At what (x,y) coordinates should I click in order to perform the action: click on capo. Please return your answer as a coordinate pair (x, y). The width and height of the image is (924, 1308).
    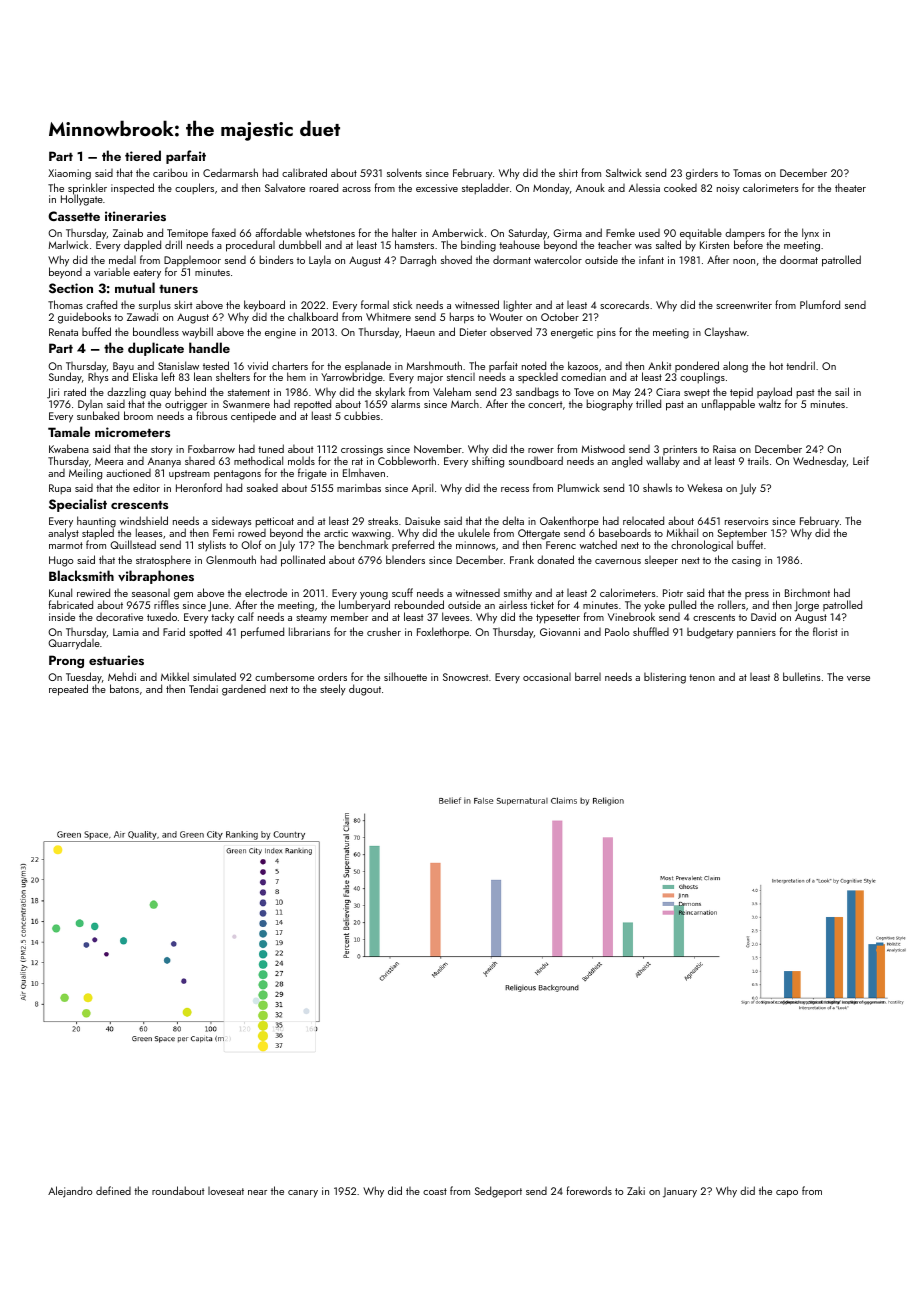
    Looking at the image, I should click on (787, 1194).
